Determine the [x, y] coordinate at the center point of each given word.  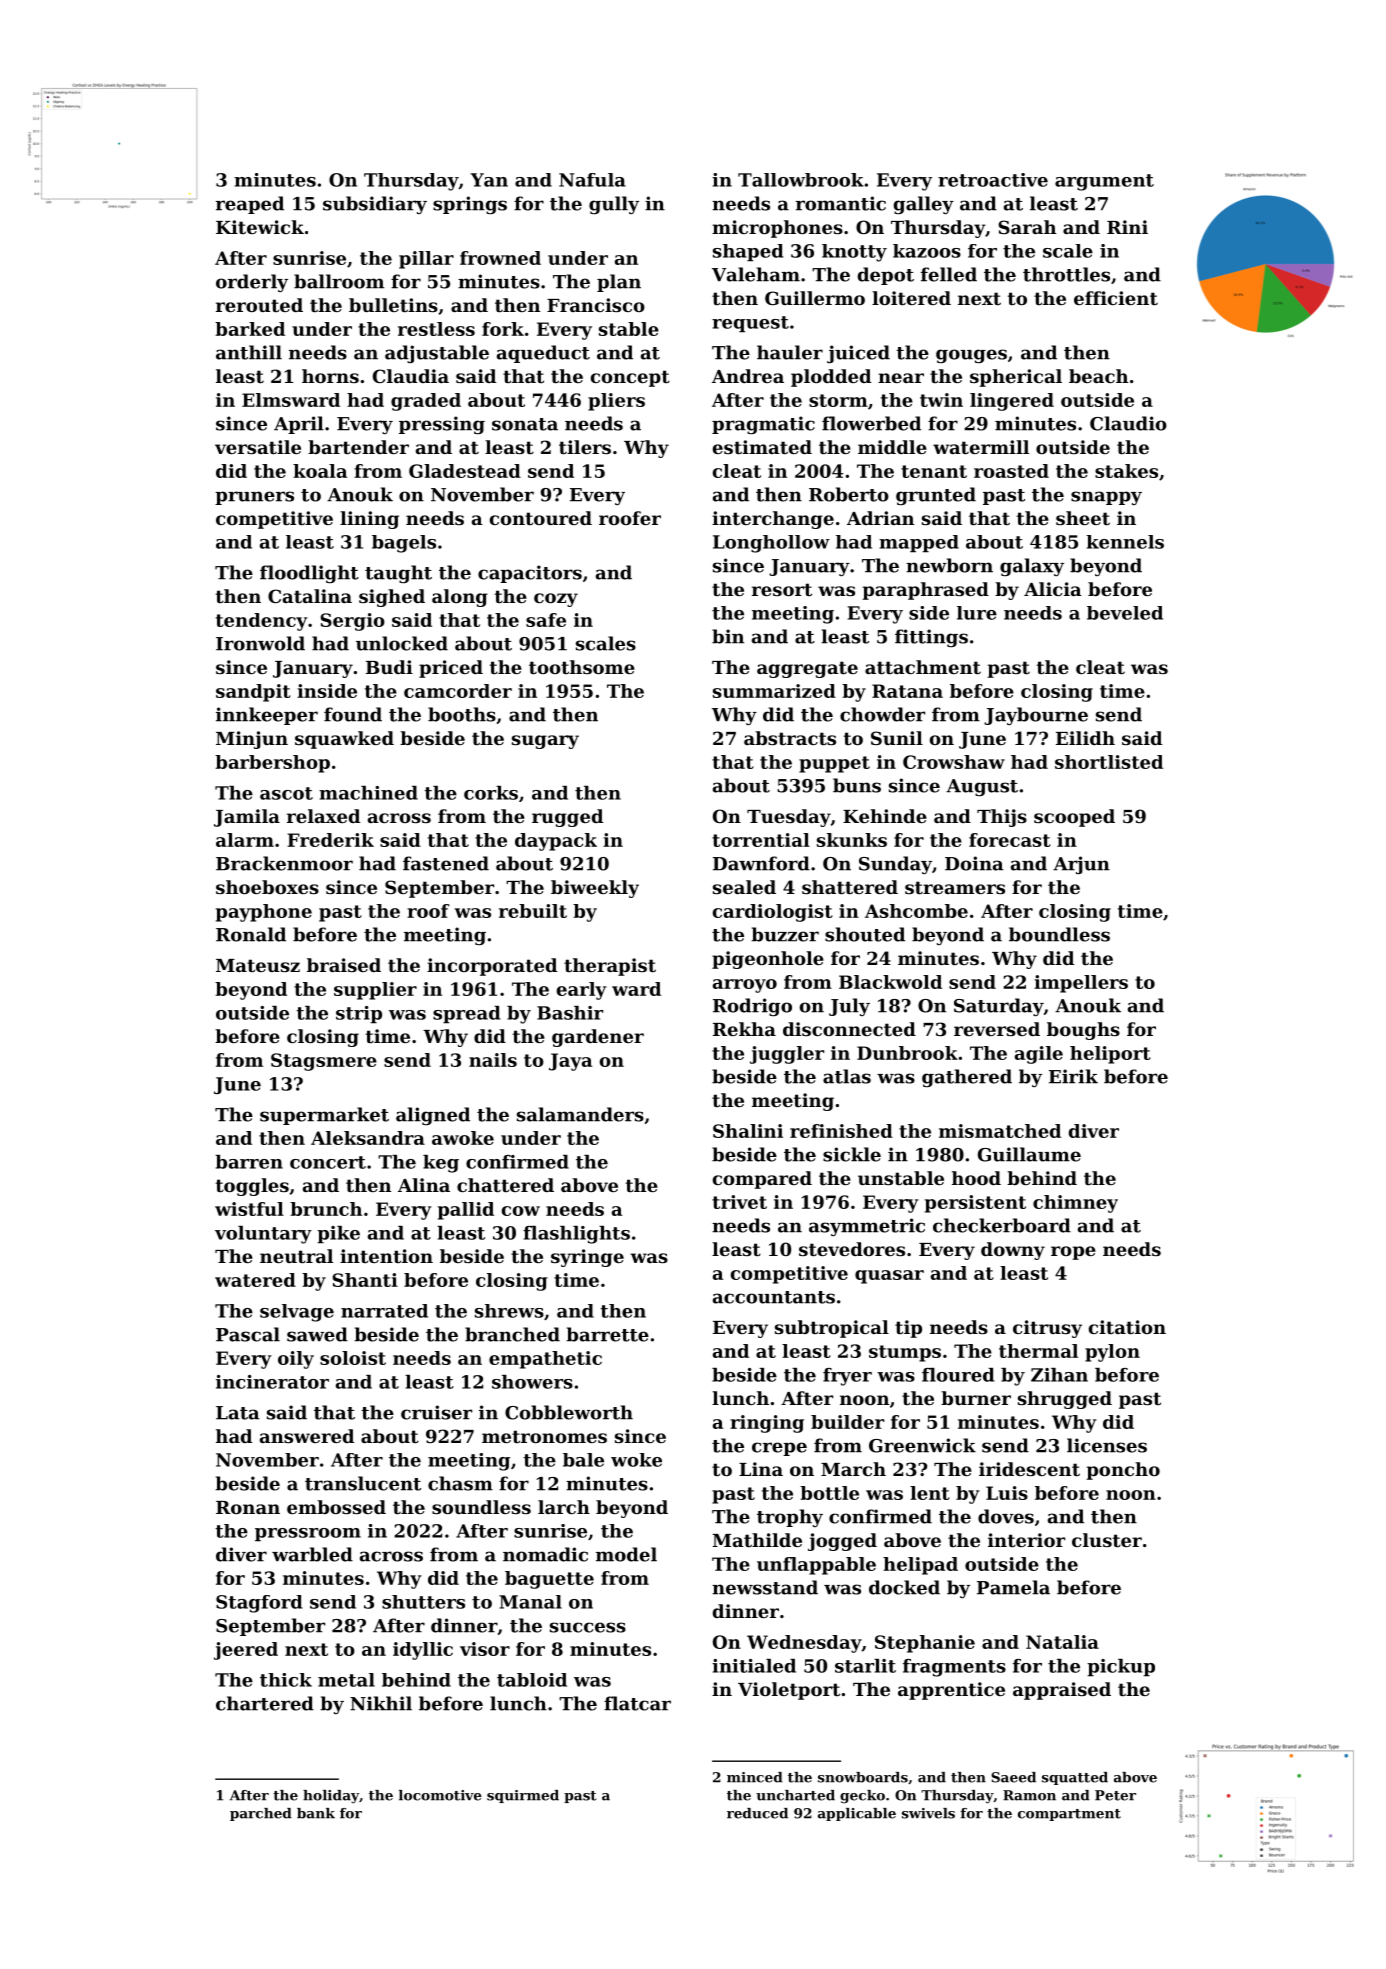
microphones [777, 229]
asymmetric [867, 1227]
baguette [549, 1580]
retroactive [993, 180]
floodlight [309, 574]
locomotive [440, 1795]
